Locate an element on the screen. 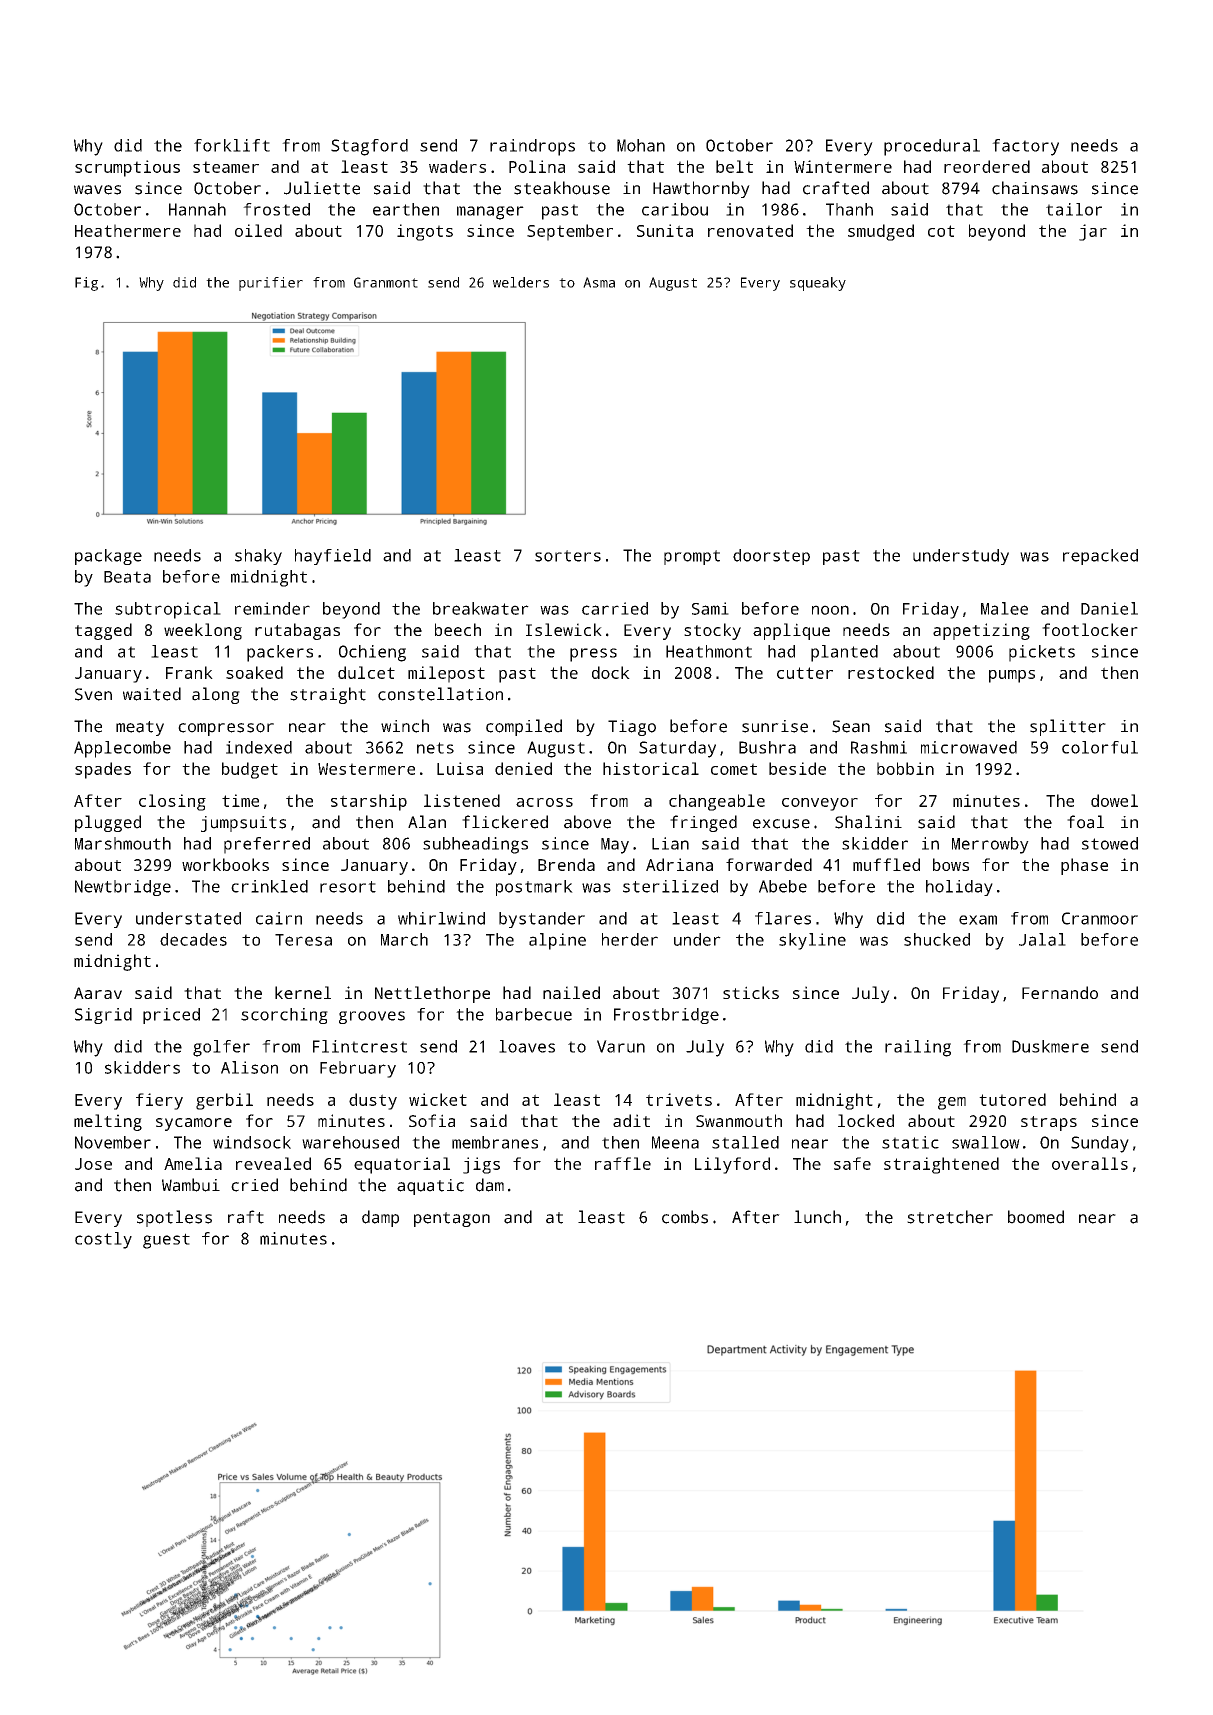 This screenshot has width=1213, height=1715. squeaky is located at coordinates (818, 284).
